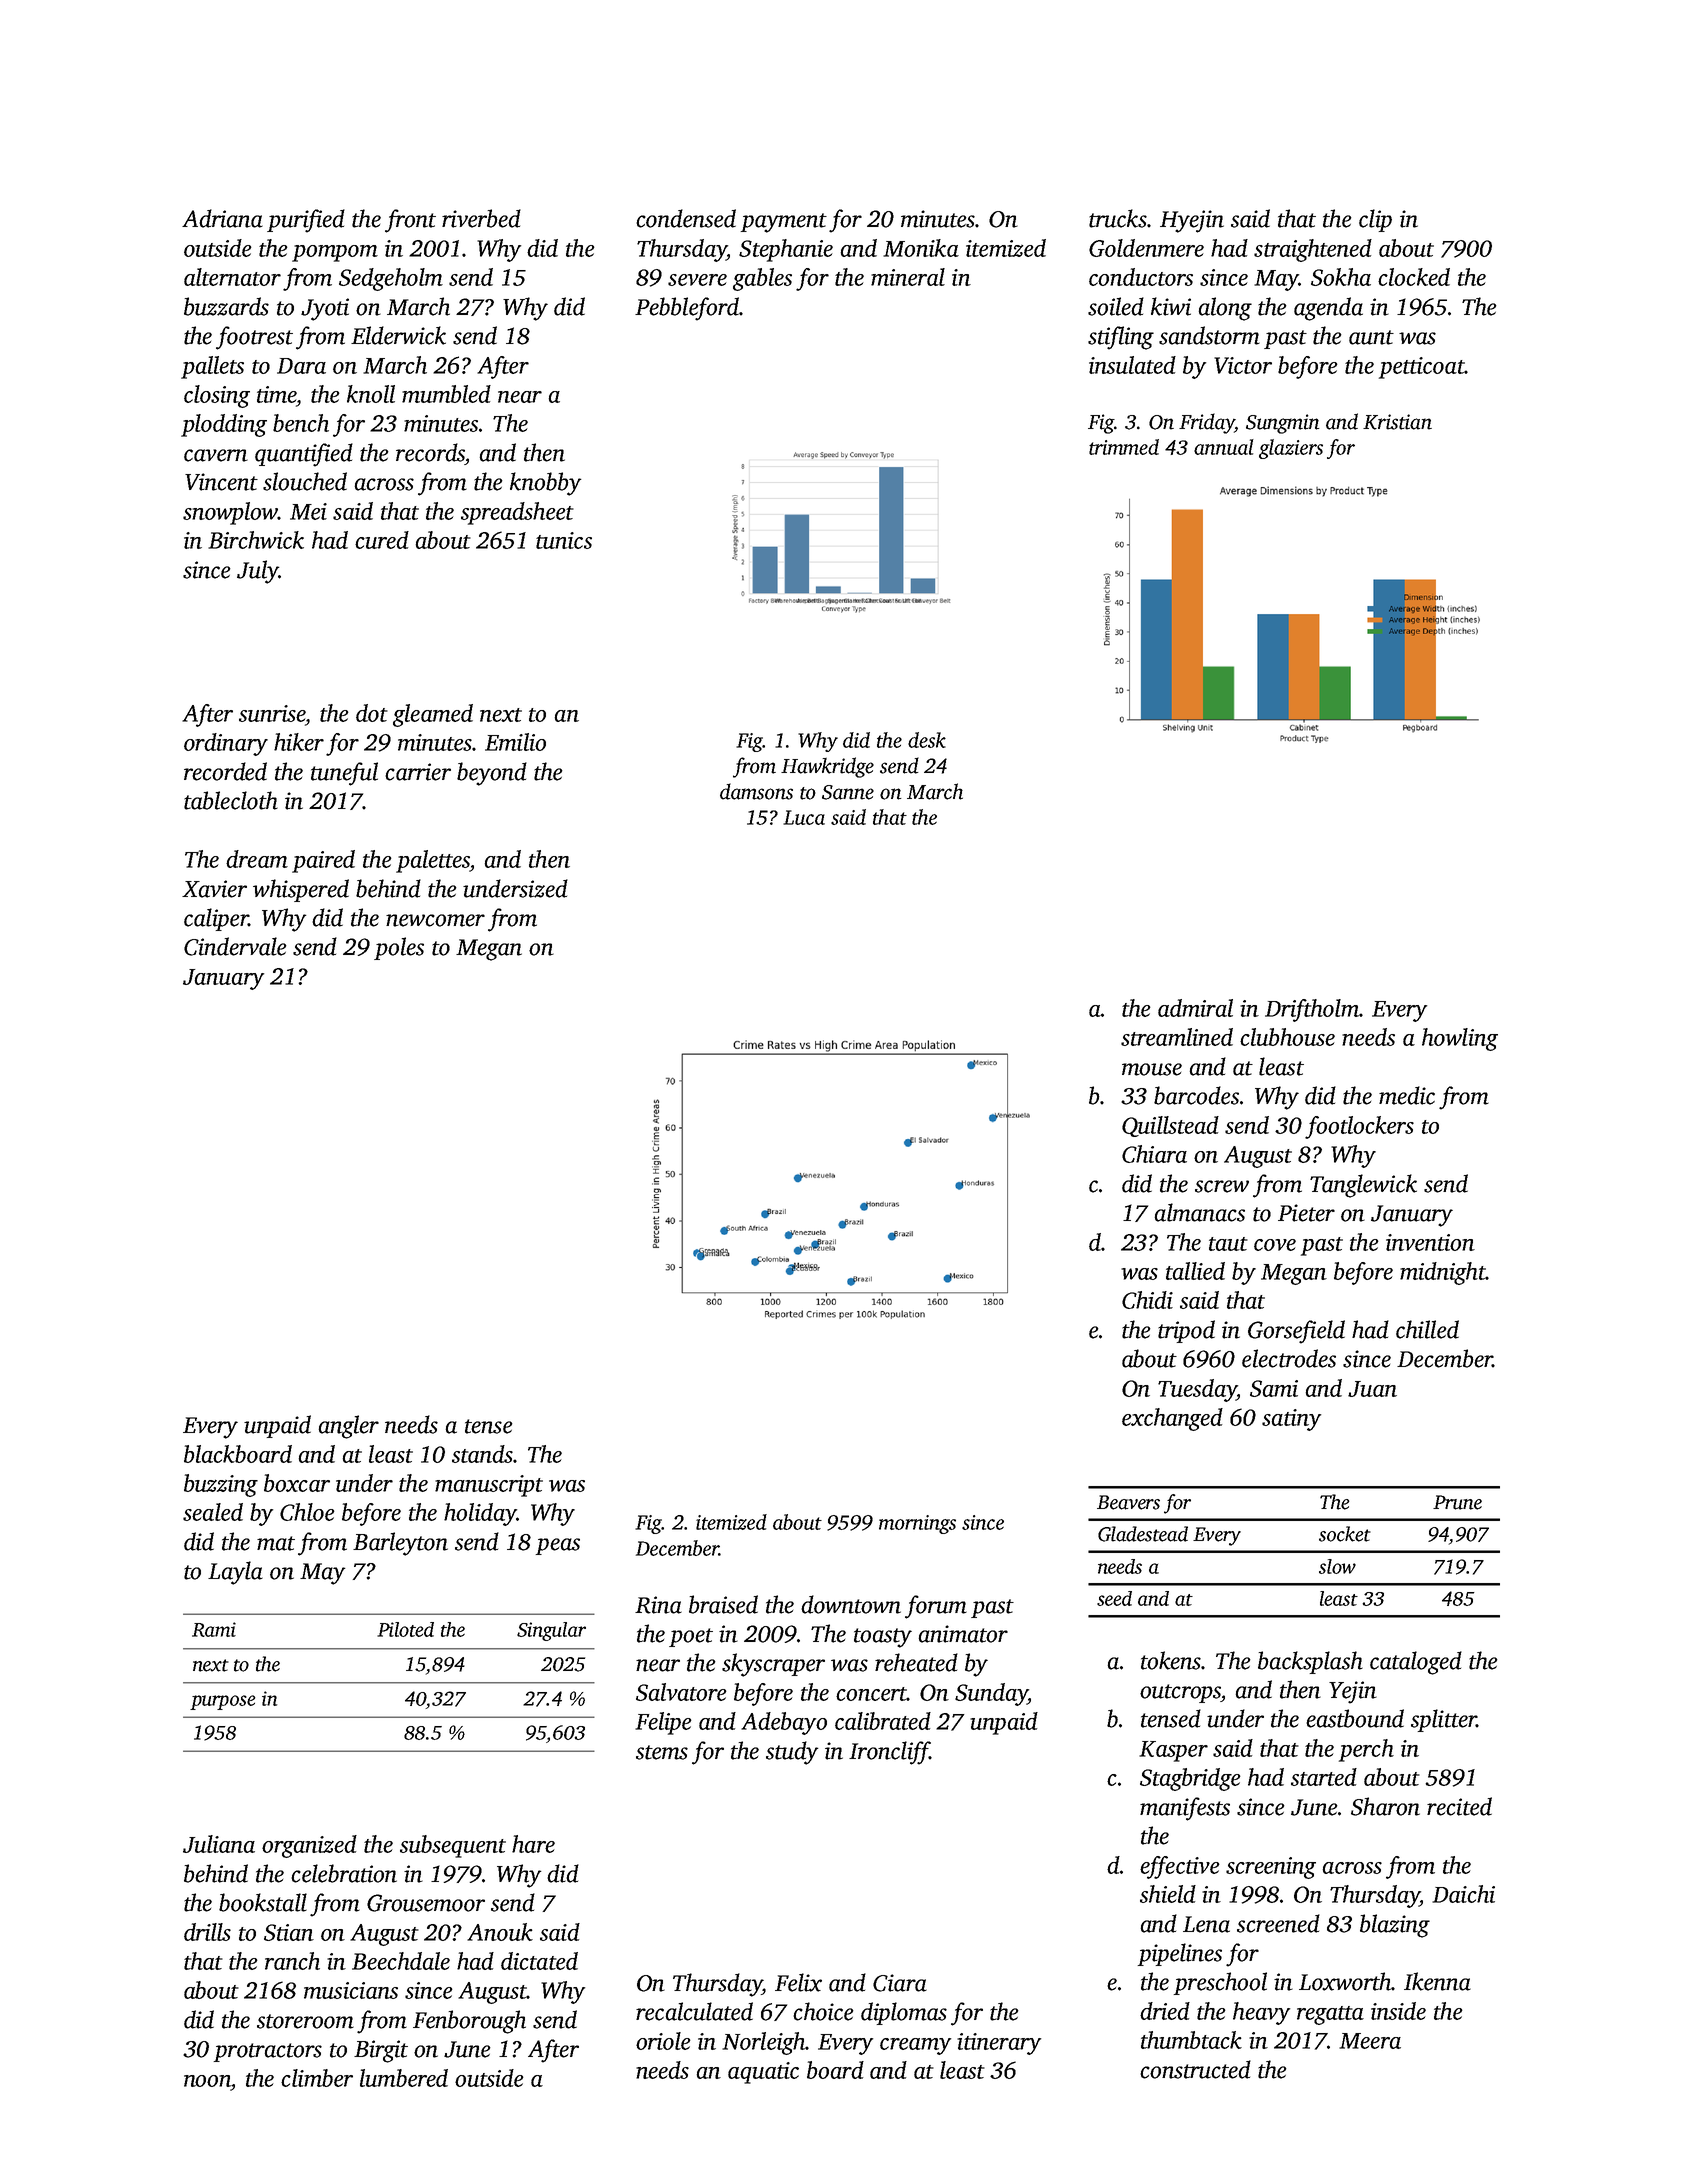 The height and width of the image is (2178, 1683). What do you see at coordinates (317, 2078) in the image?
I see `climber` at bounding box center [317, 2078].
